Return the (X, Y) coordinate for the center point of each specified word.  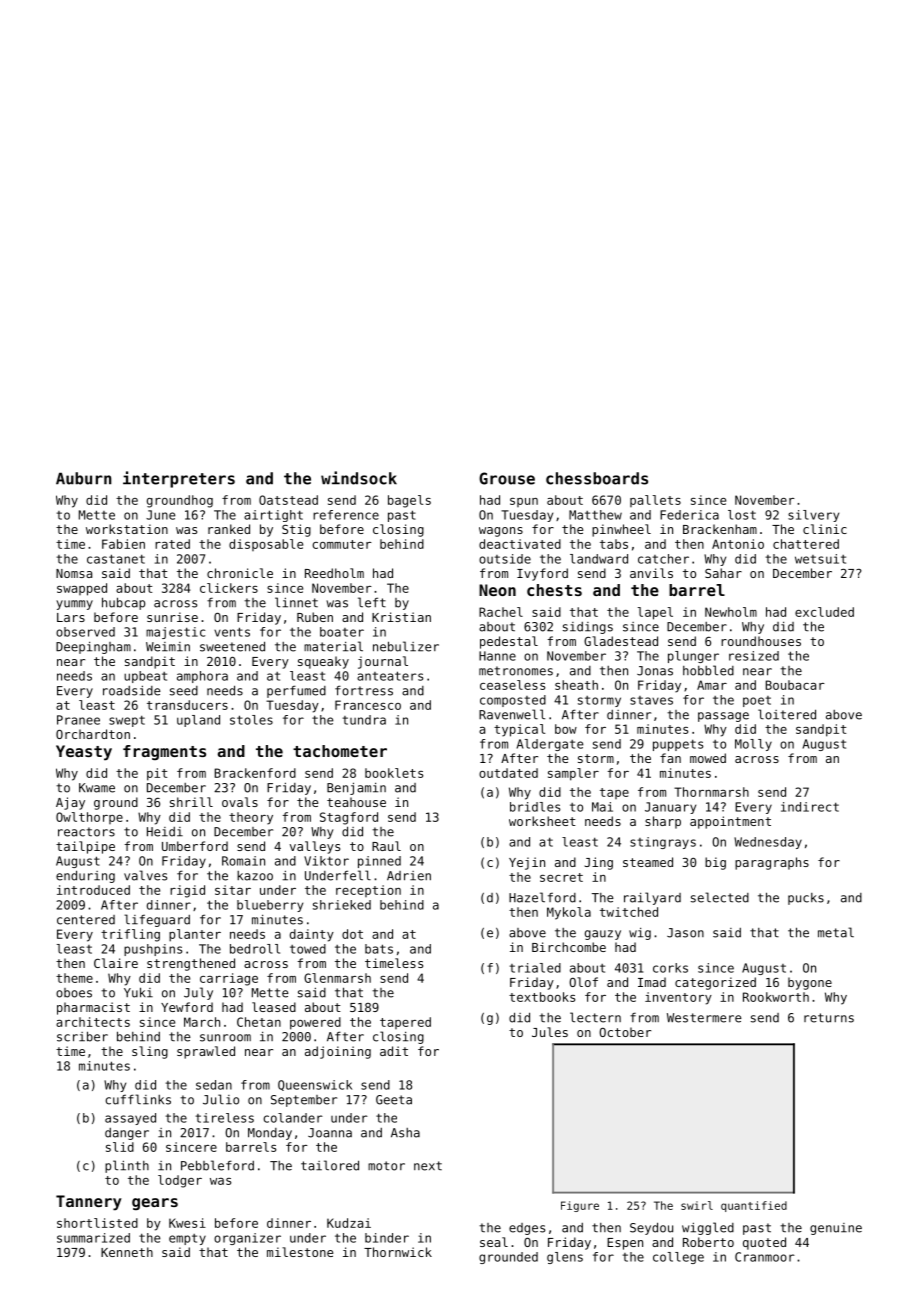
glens (565, 1258)
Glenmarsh (337, 978)
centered (86, 920)
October (625, 1032)
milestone (300, 1252)
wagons (501, 532)
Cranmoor (765, 1257)
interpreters (179, 479)
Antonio (738, 544)
